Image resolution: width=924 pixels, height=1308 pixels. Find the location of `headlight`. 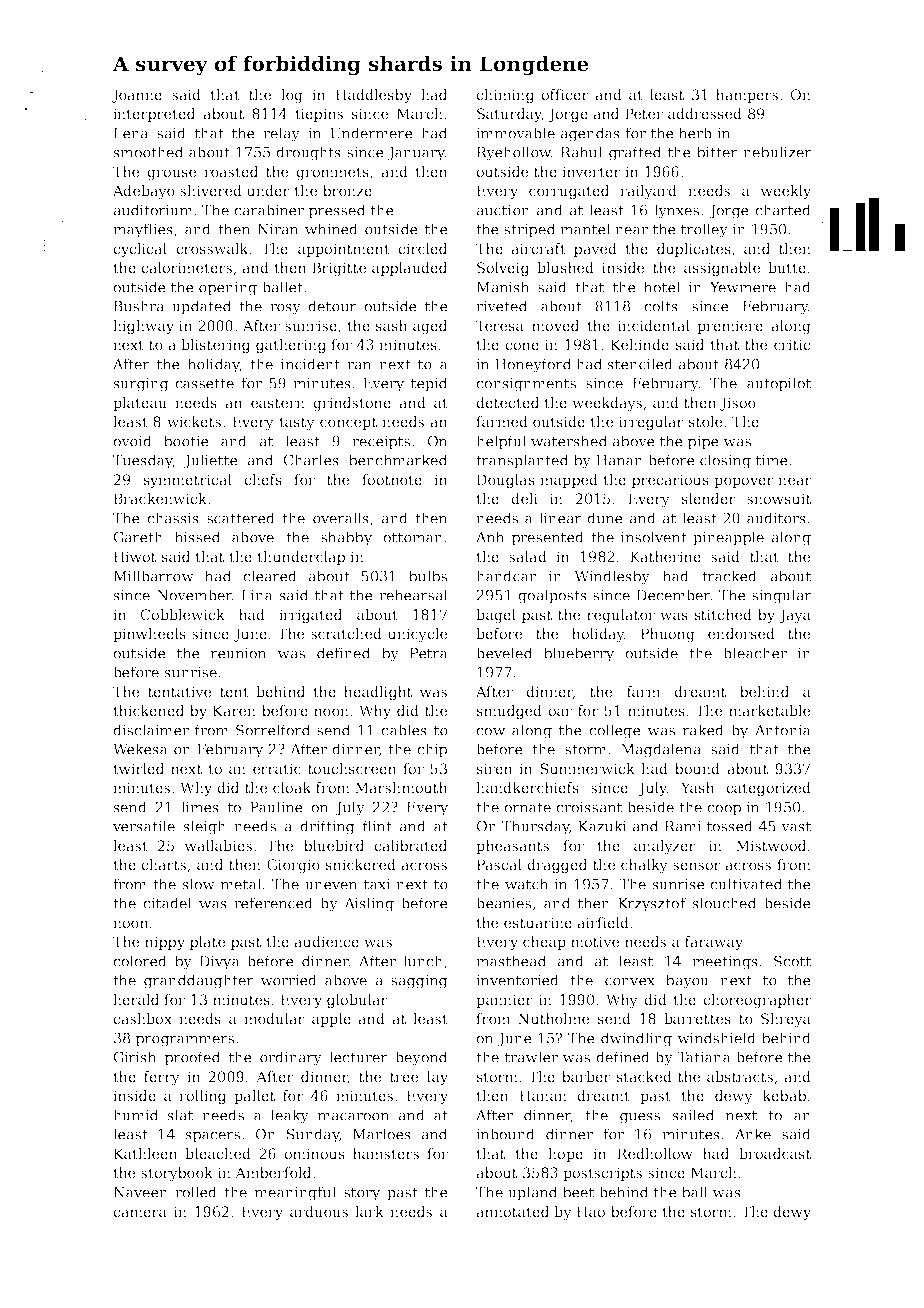

headlight is located at coordinates (378, 693).
